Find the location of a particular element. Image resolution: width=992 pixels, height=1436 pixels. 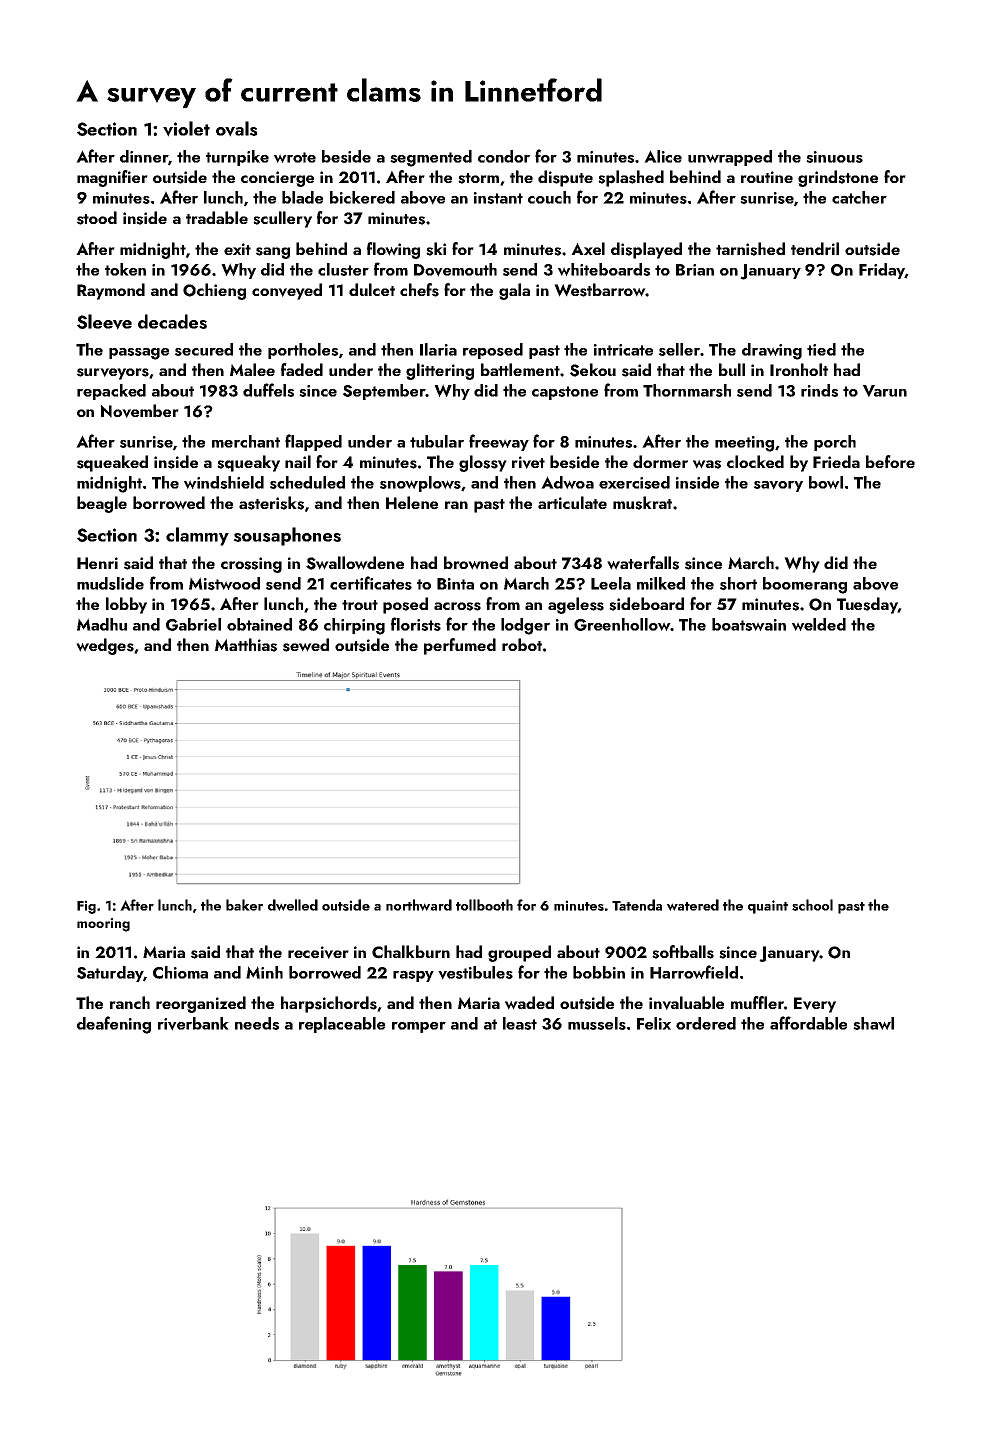

violet is located at coordinates (186, 129).
